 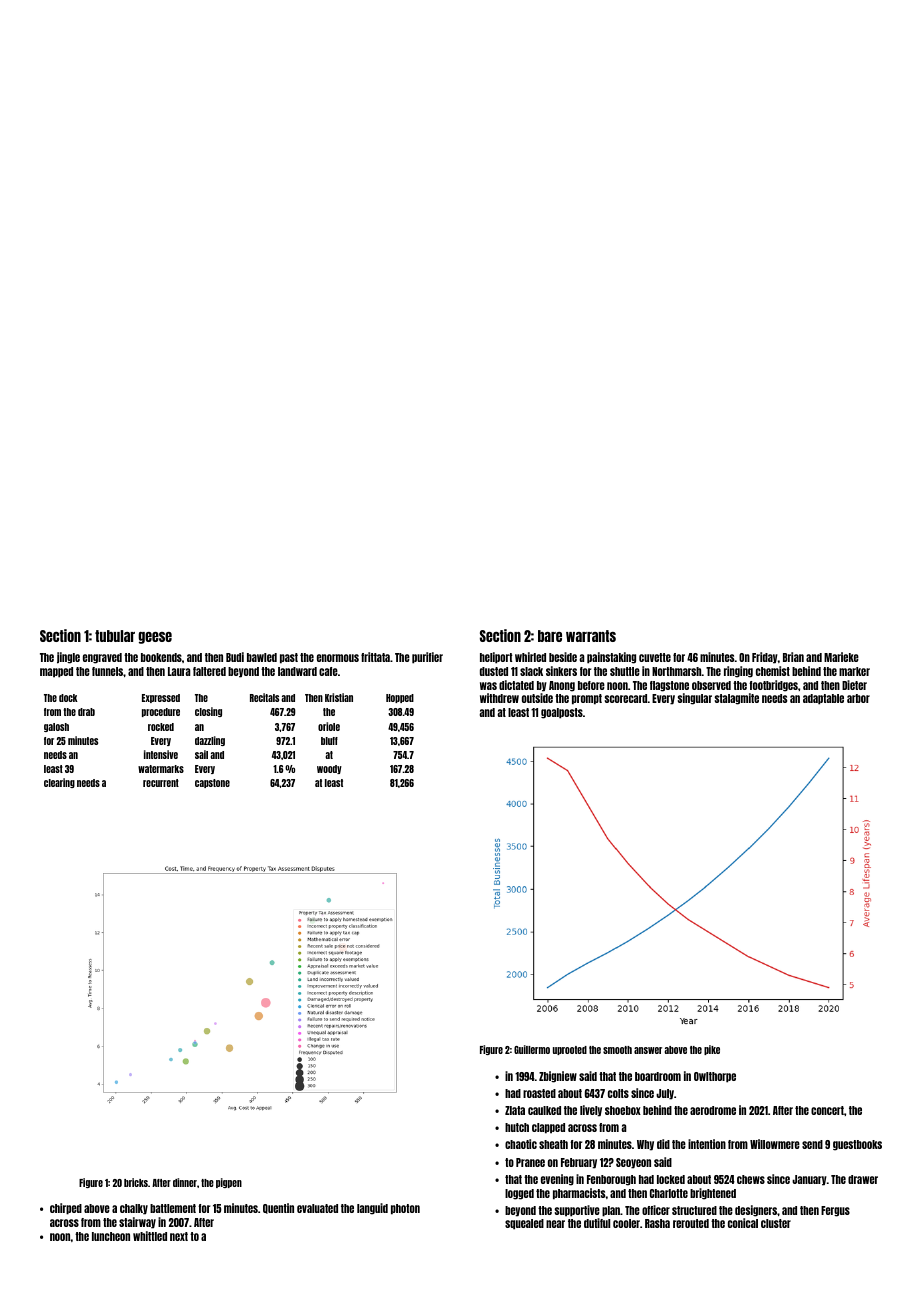 I want to click on capstone, so click(x=212, y=783).
